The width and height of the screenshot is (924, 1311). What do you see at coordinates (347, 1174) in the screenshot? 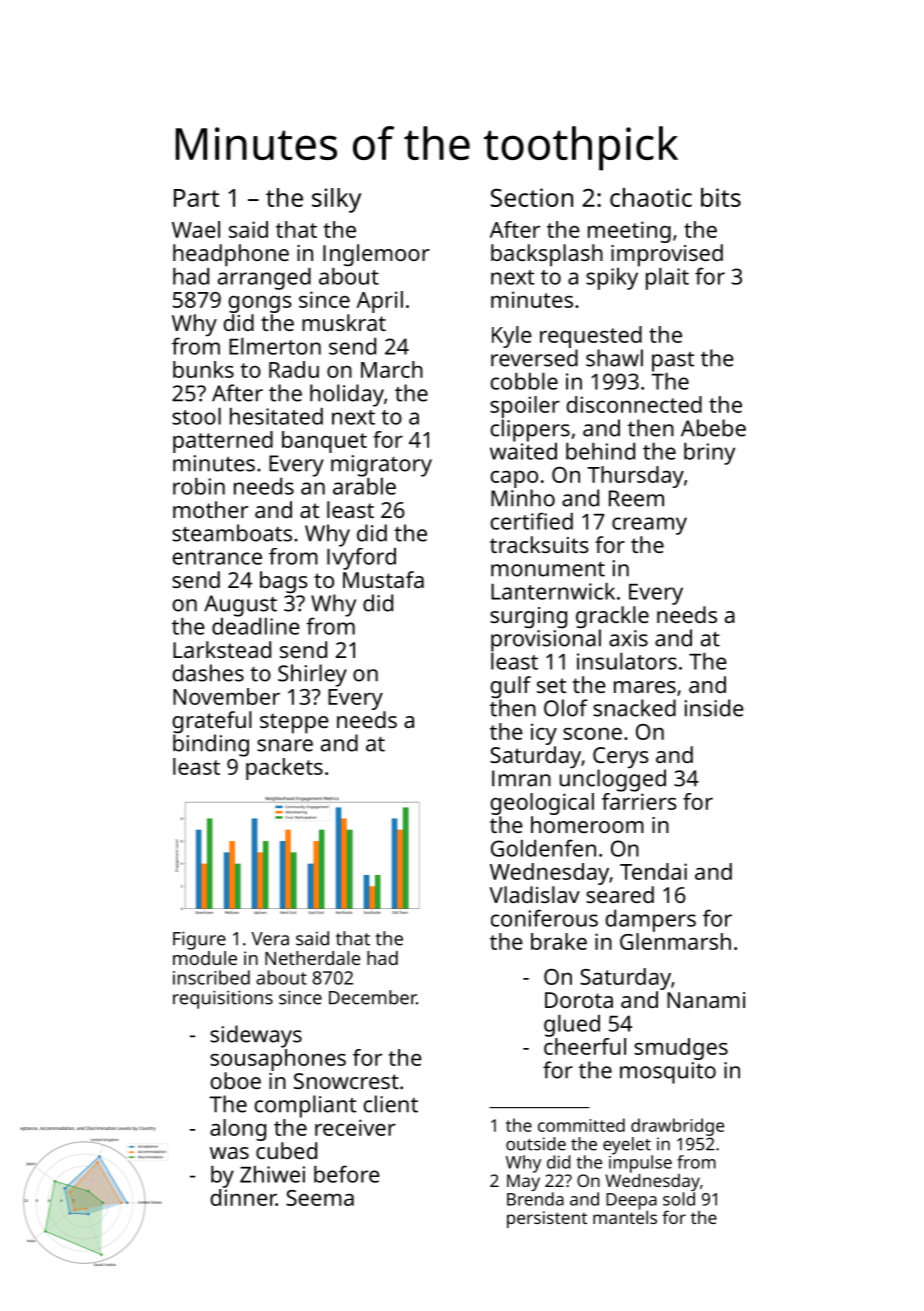
I see `before` at bounding box center [347, 1174].
